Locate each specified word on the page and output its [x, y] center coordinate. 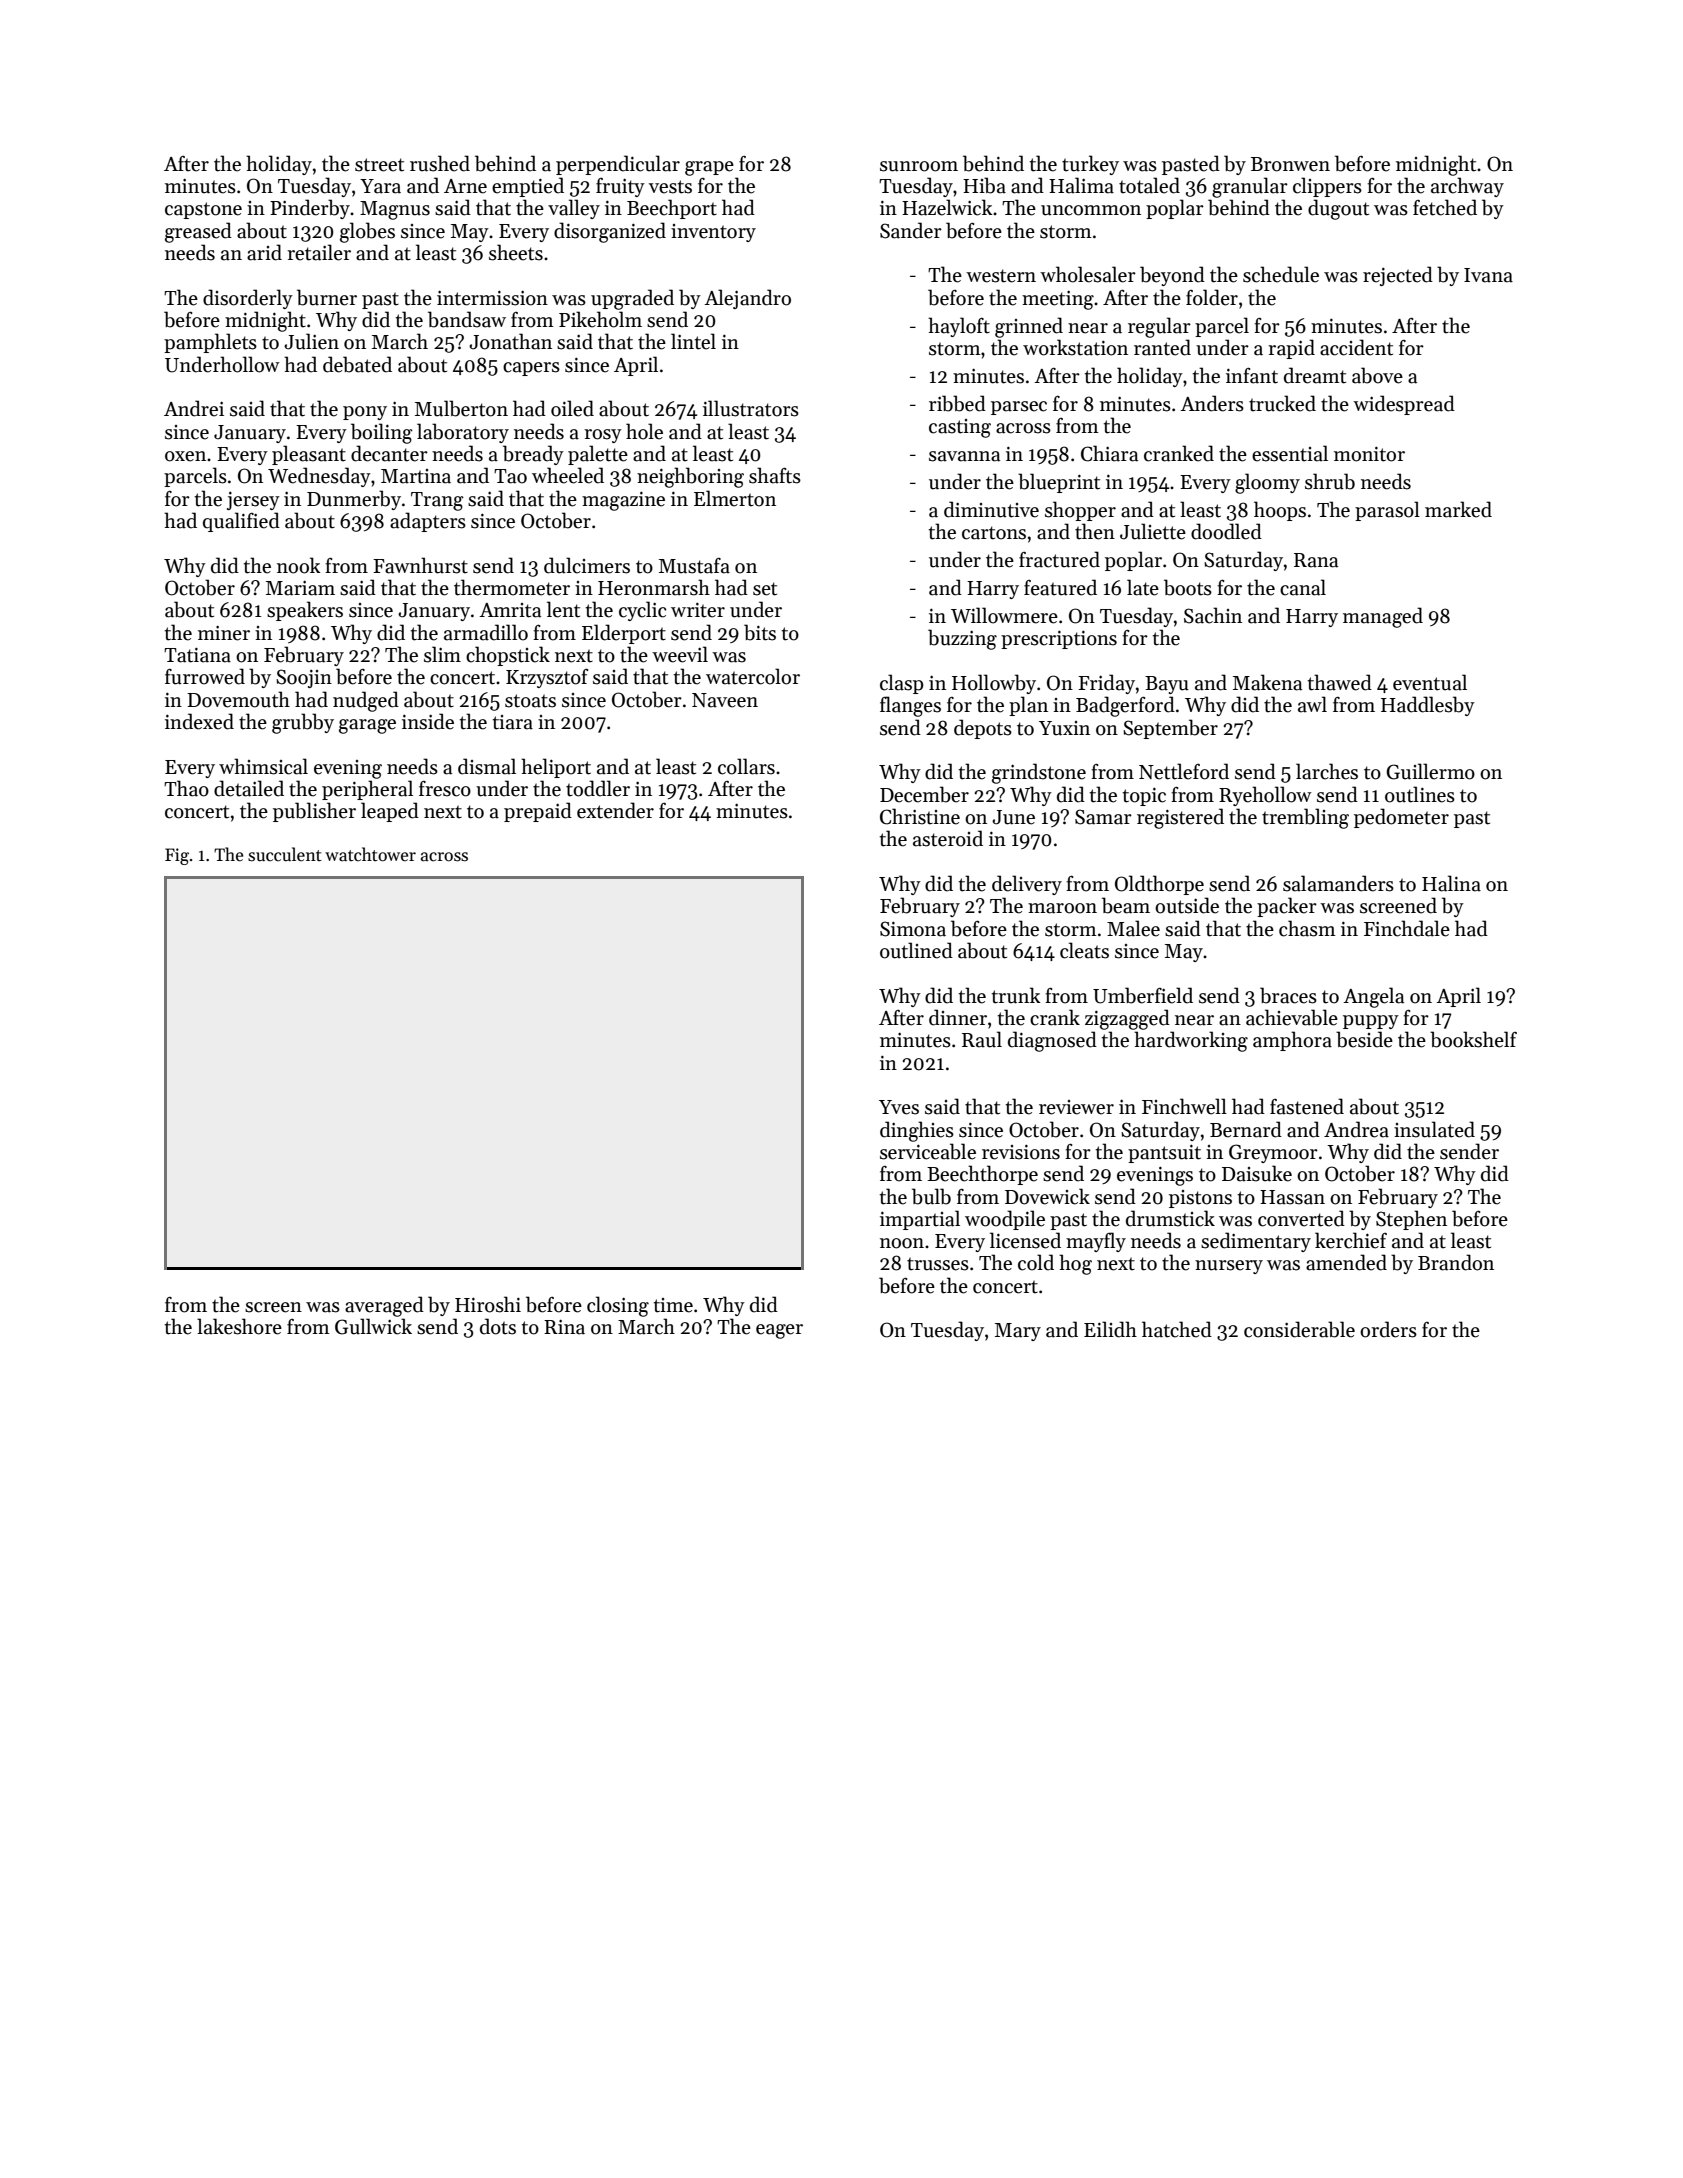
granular [1250, 187]
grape [709, 168]
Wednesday [319, 477]
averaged [384, 1306]
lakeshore [239, 1326]
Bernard [1246, 1129]
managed [1383, 617]
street [379, 165]
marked [1458, 509]
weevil [680, 654]
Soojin [304, 678]
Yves [899, 1107]
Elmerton [735, 498]
